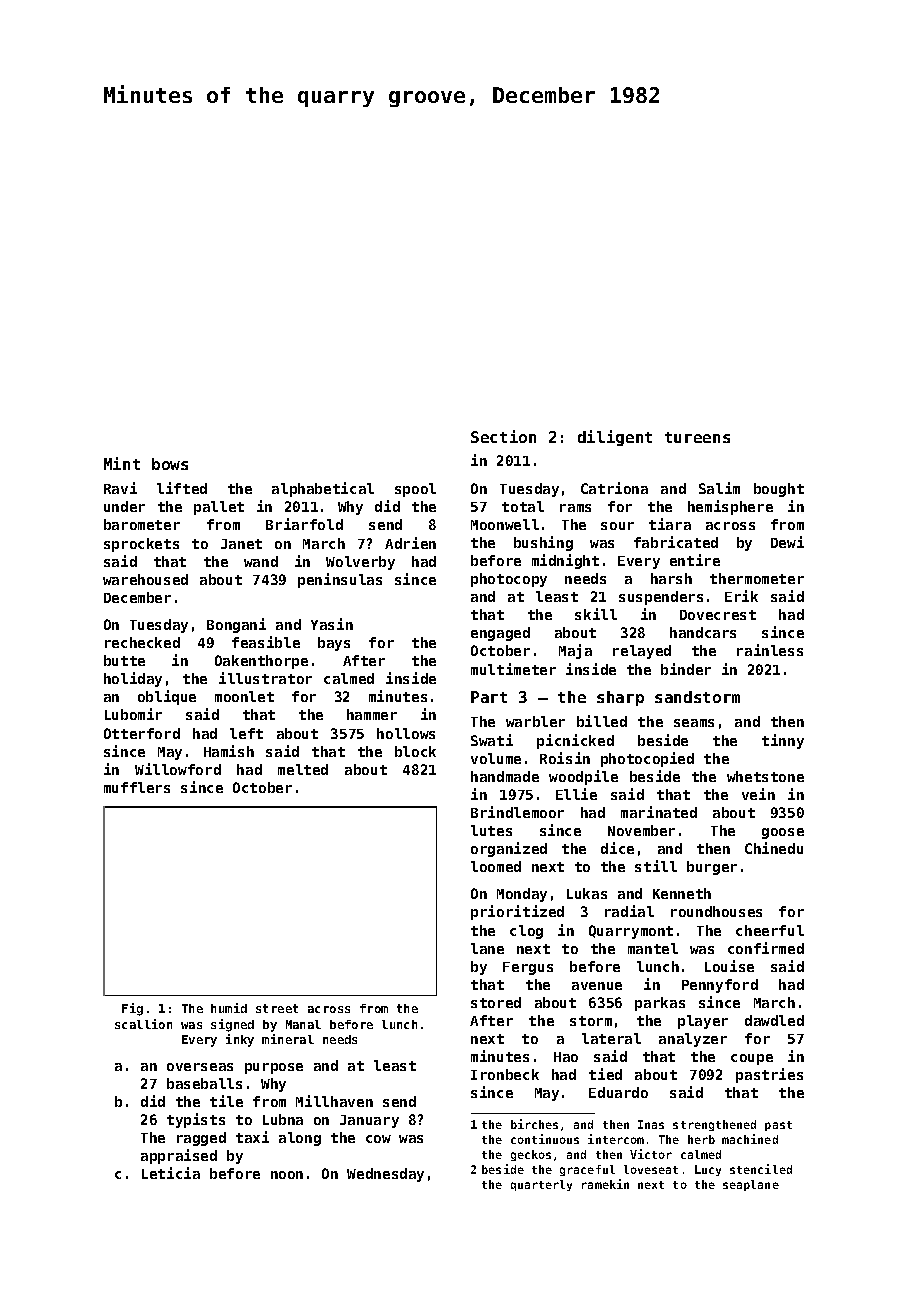  I want to click on melted, so click(303, 769).
